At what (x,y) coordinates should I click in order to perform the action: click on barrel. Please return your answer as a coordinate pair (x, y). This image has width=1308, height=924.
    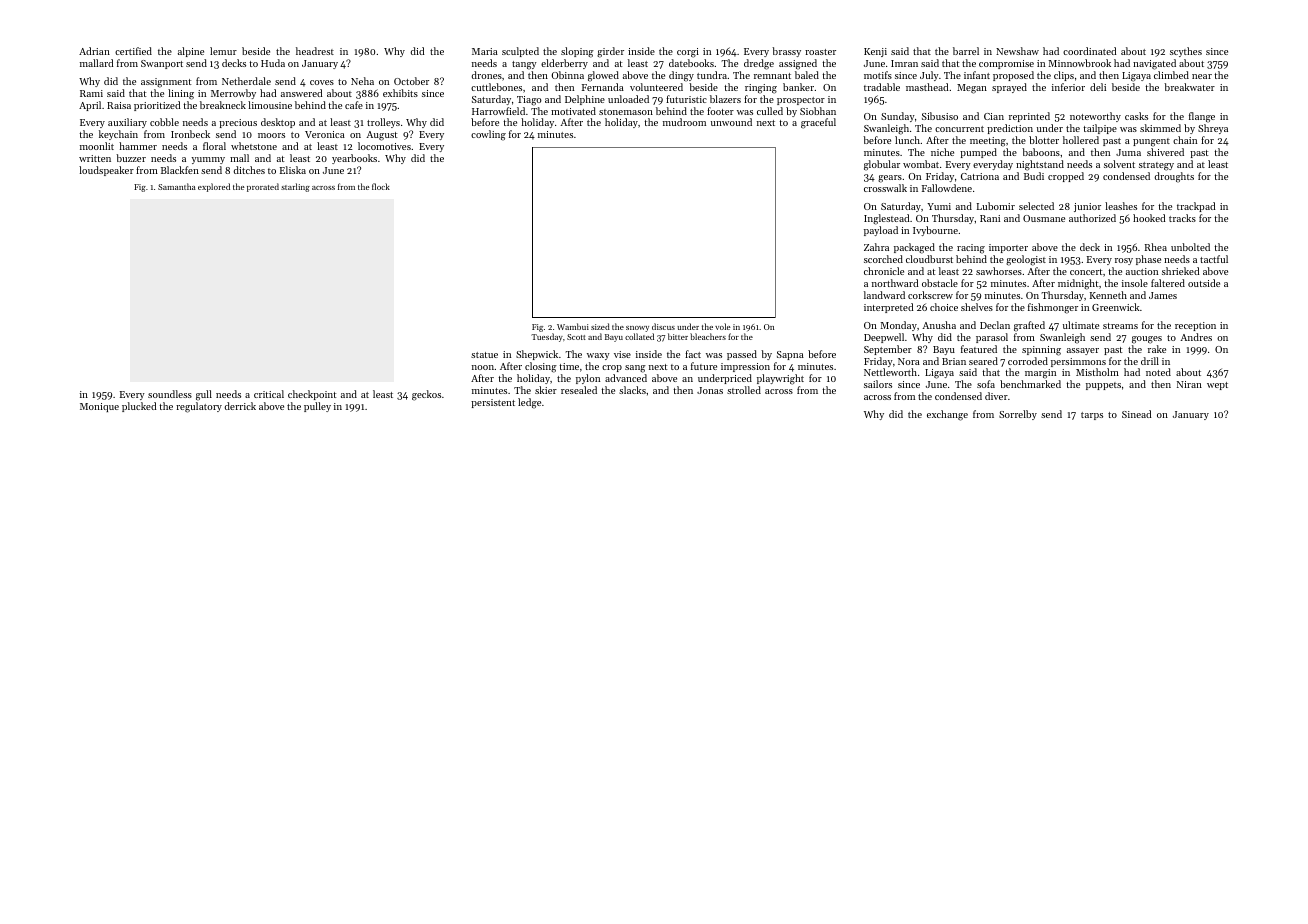
    Looking at the image, I should click on (966, 51).
